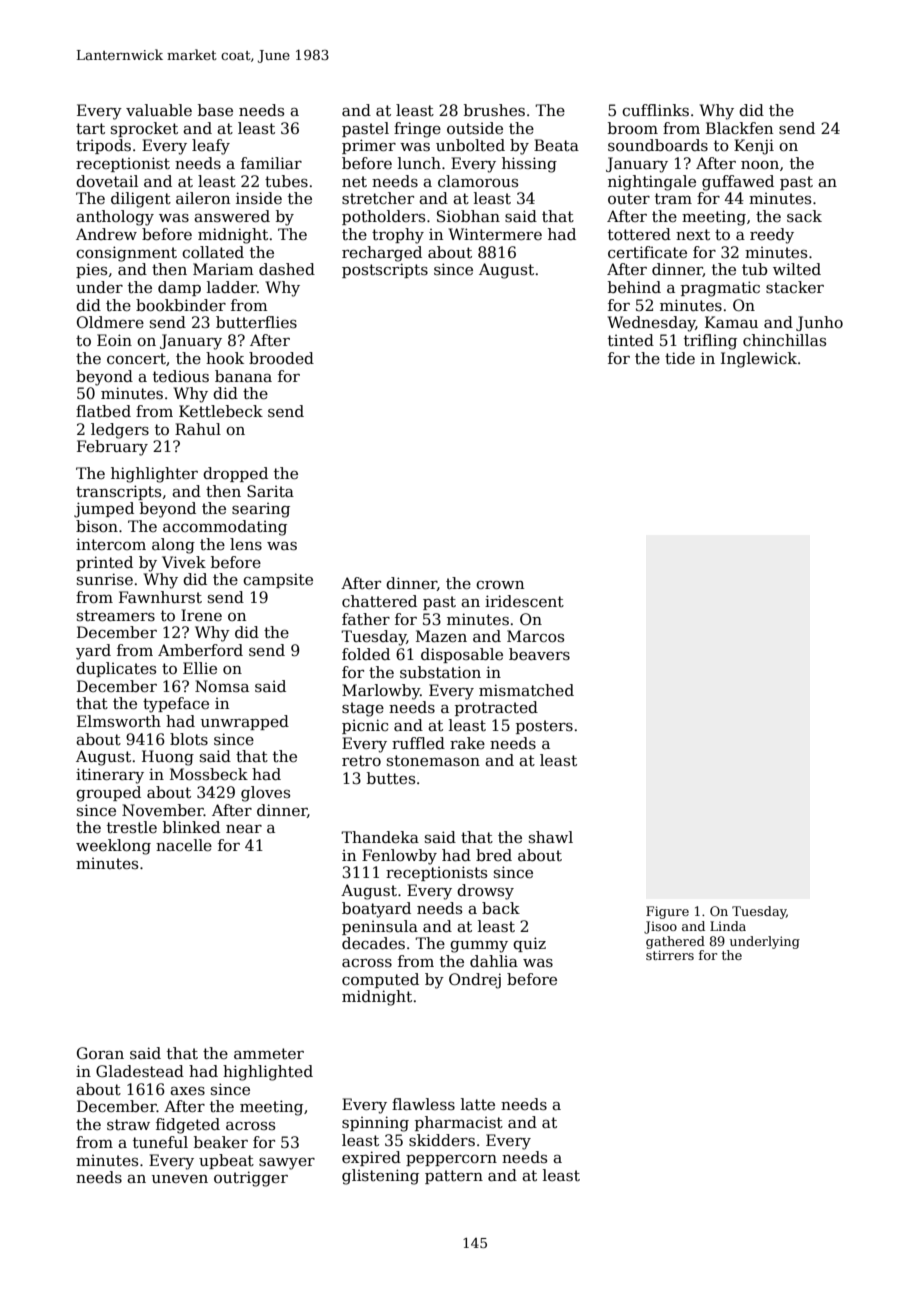 Image resolution: width=924 pixels, height=1308 pixels. I want to click on tide, so click(680, 358).
